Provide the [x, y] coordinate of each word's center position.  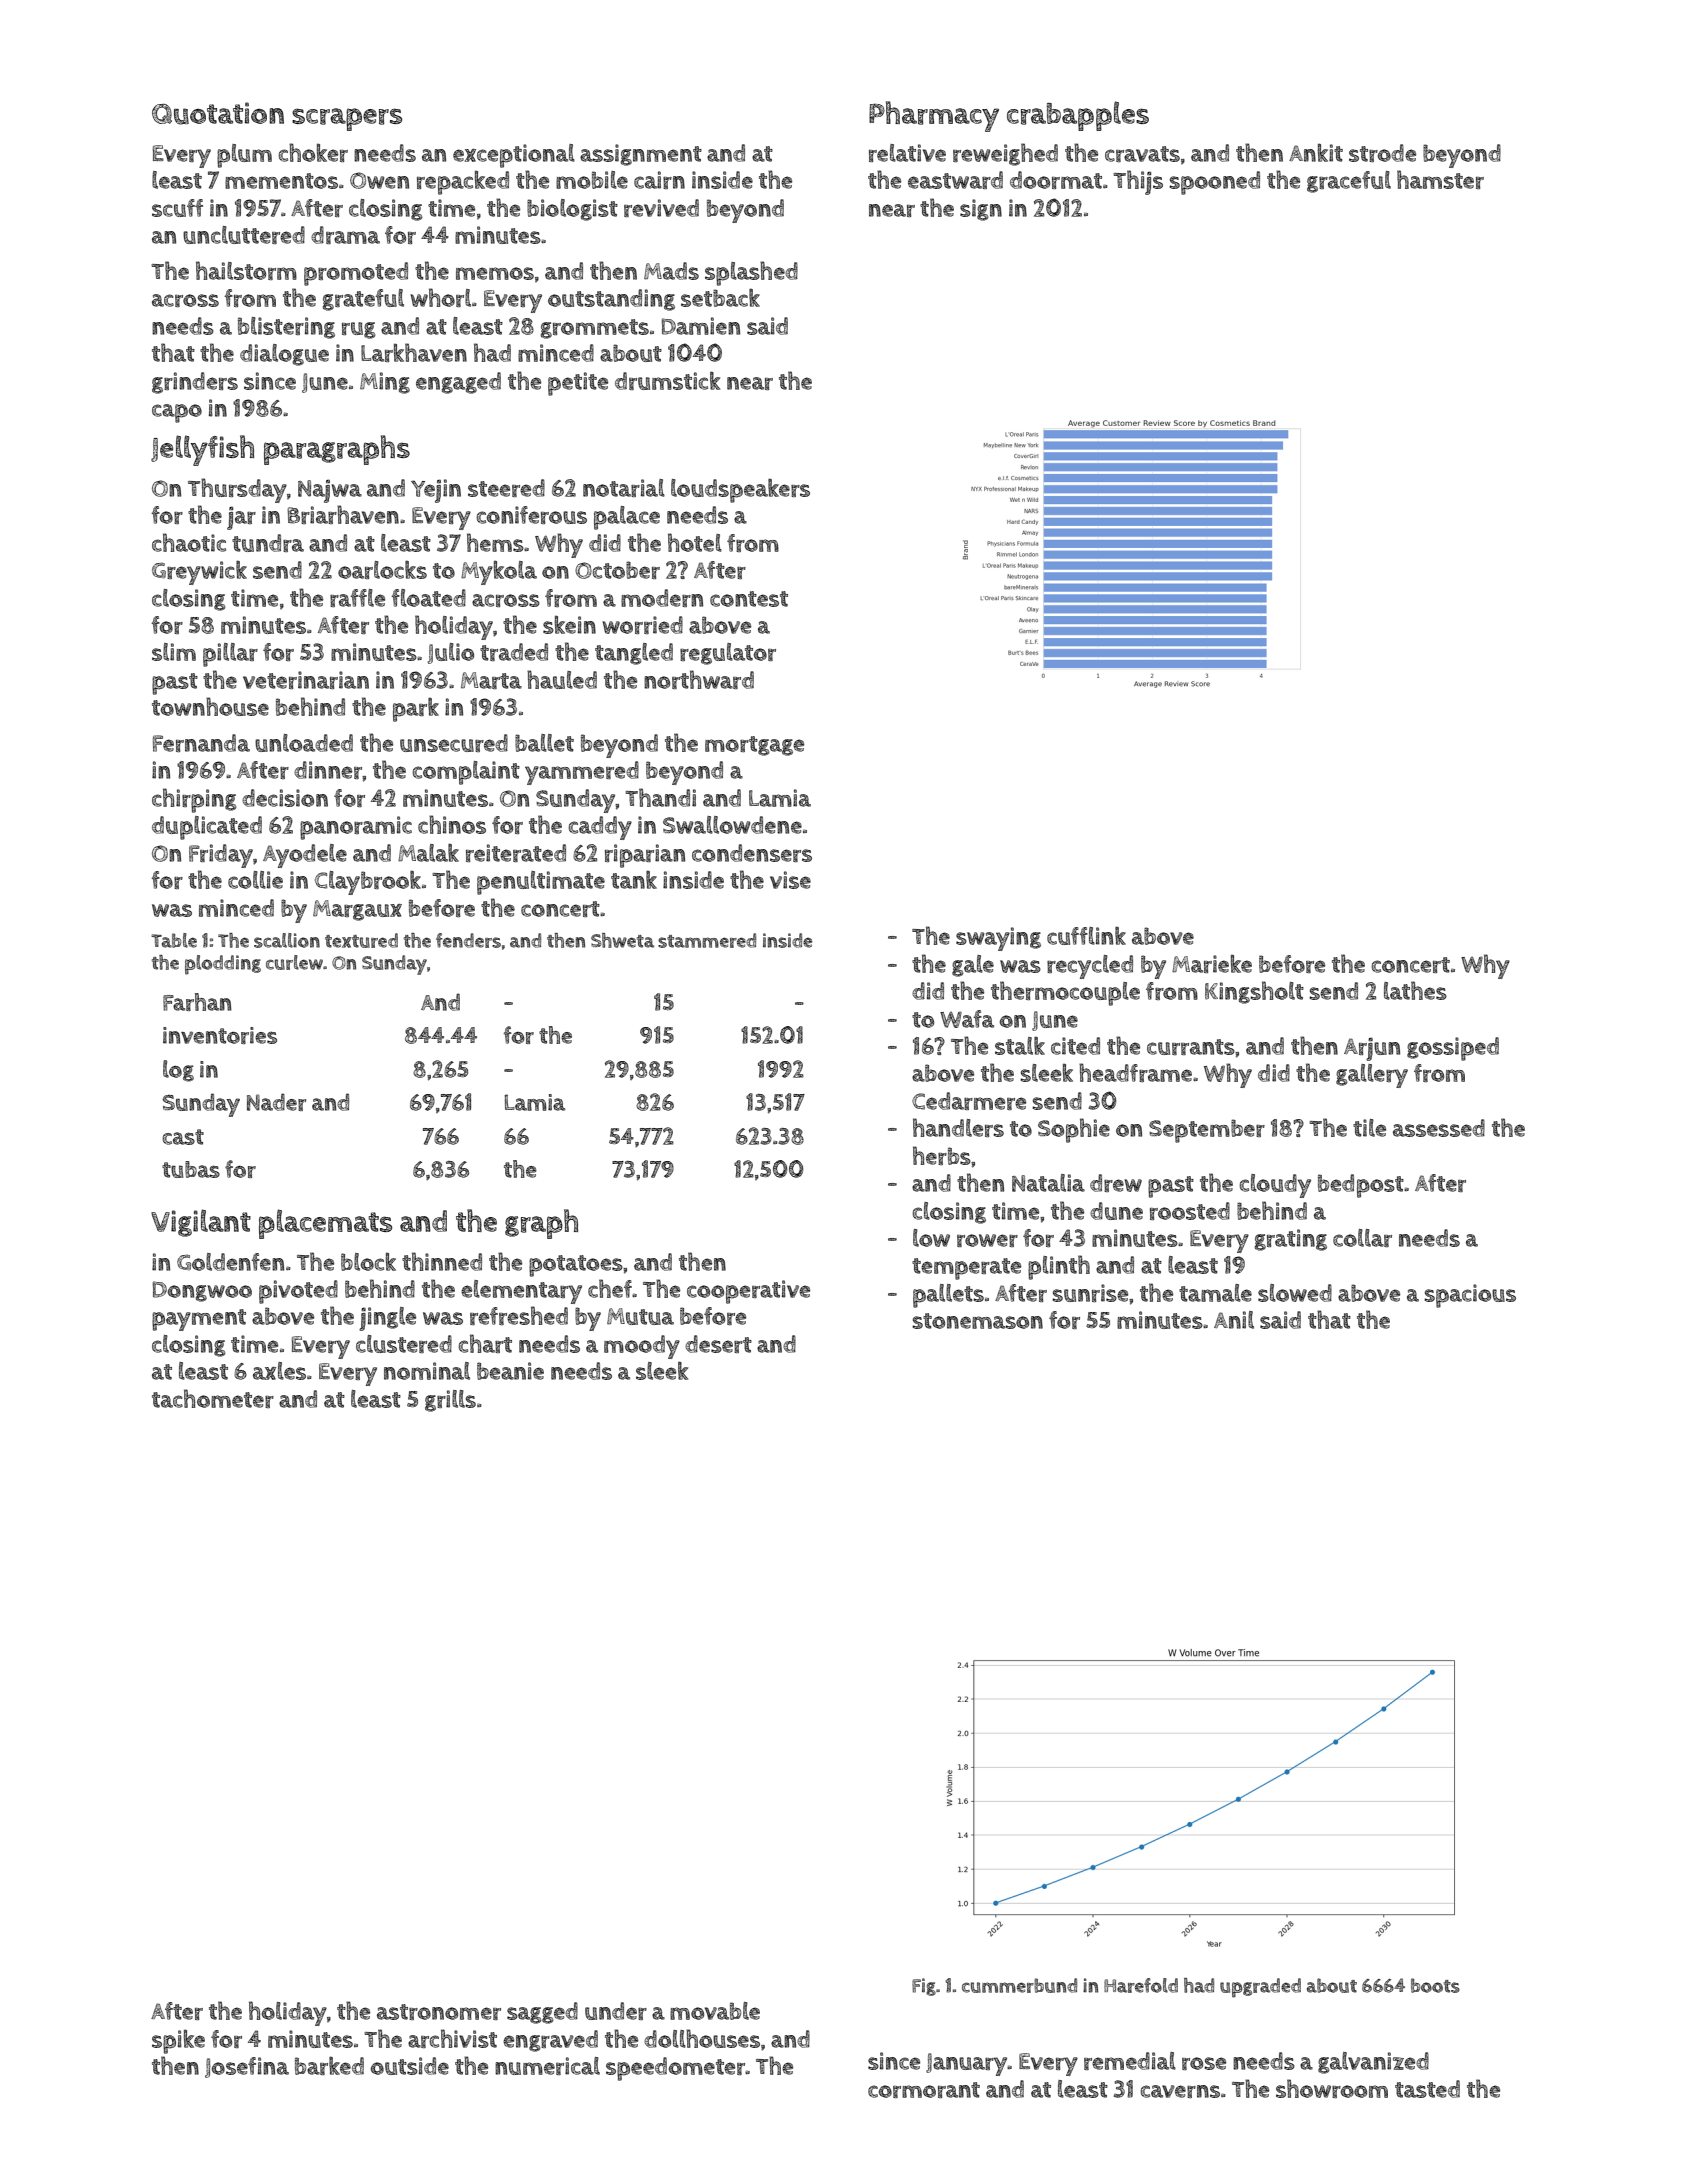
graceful [1349, 182]
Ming [385, 383]
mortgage [754, 746]
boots [1435, 1985]
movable [715, 2011]
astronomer [439, 2012]
